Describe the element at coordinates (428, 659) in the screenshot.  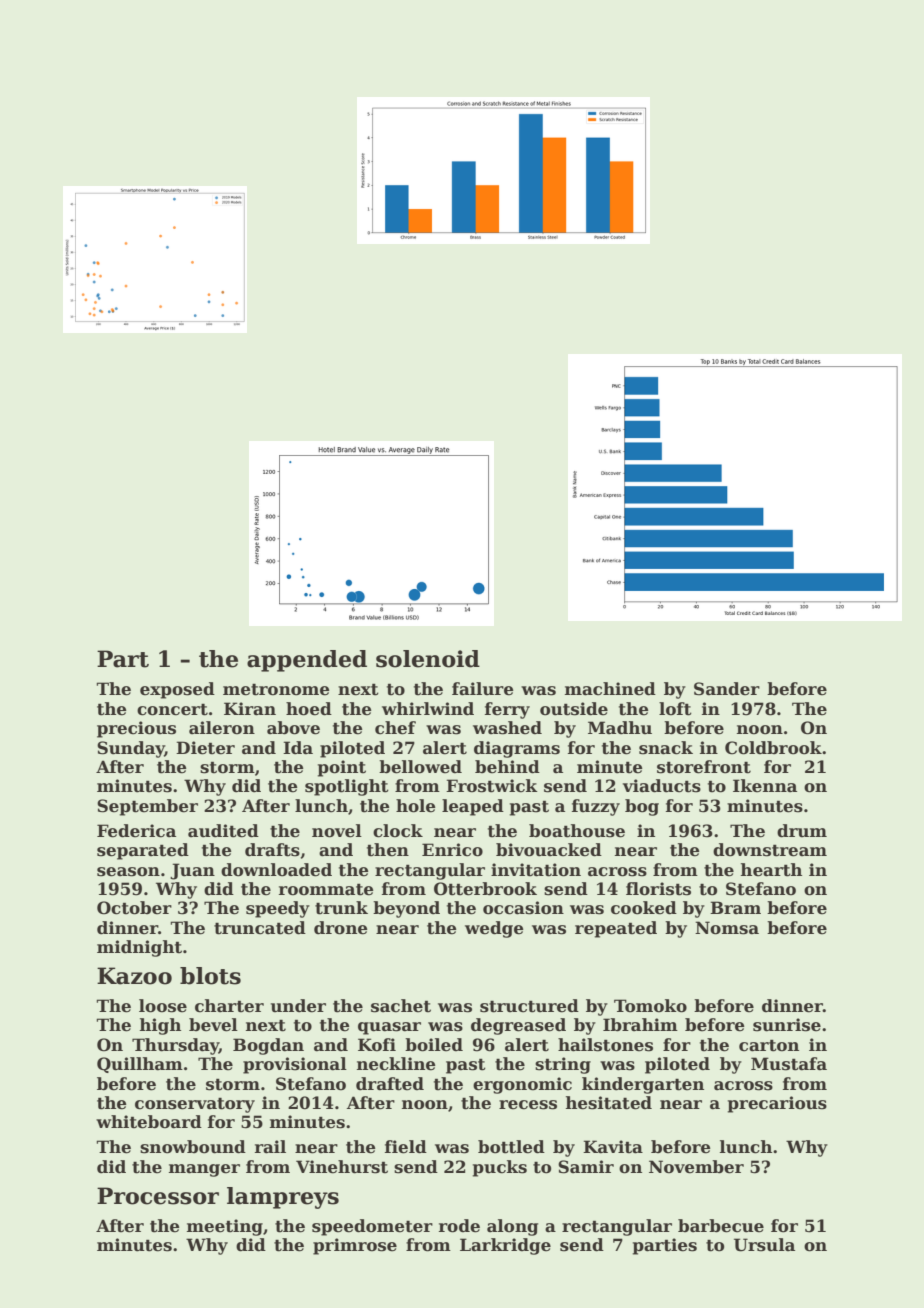
I see `solenoid` at that location.
